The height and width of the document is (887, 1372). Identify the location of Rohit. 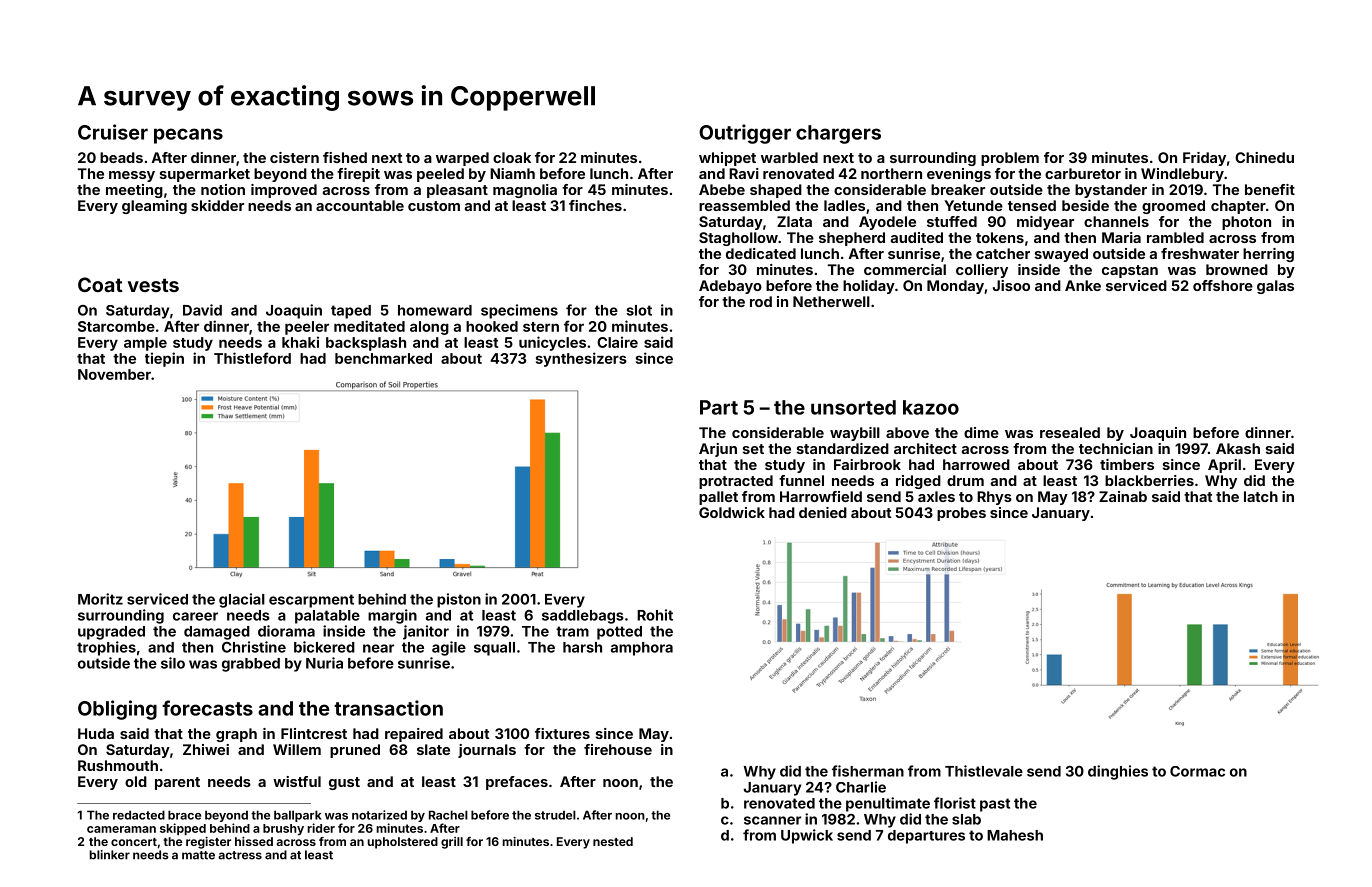
(655, 615).
